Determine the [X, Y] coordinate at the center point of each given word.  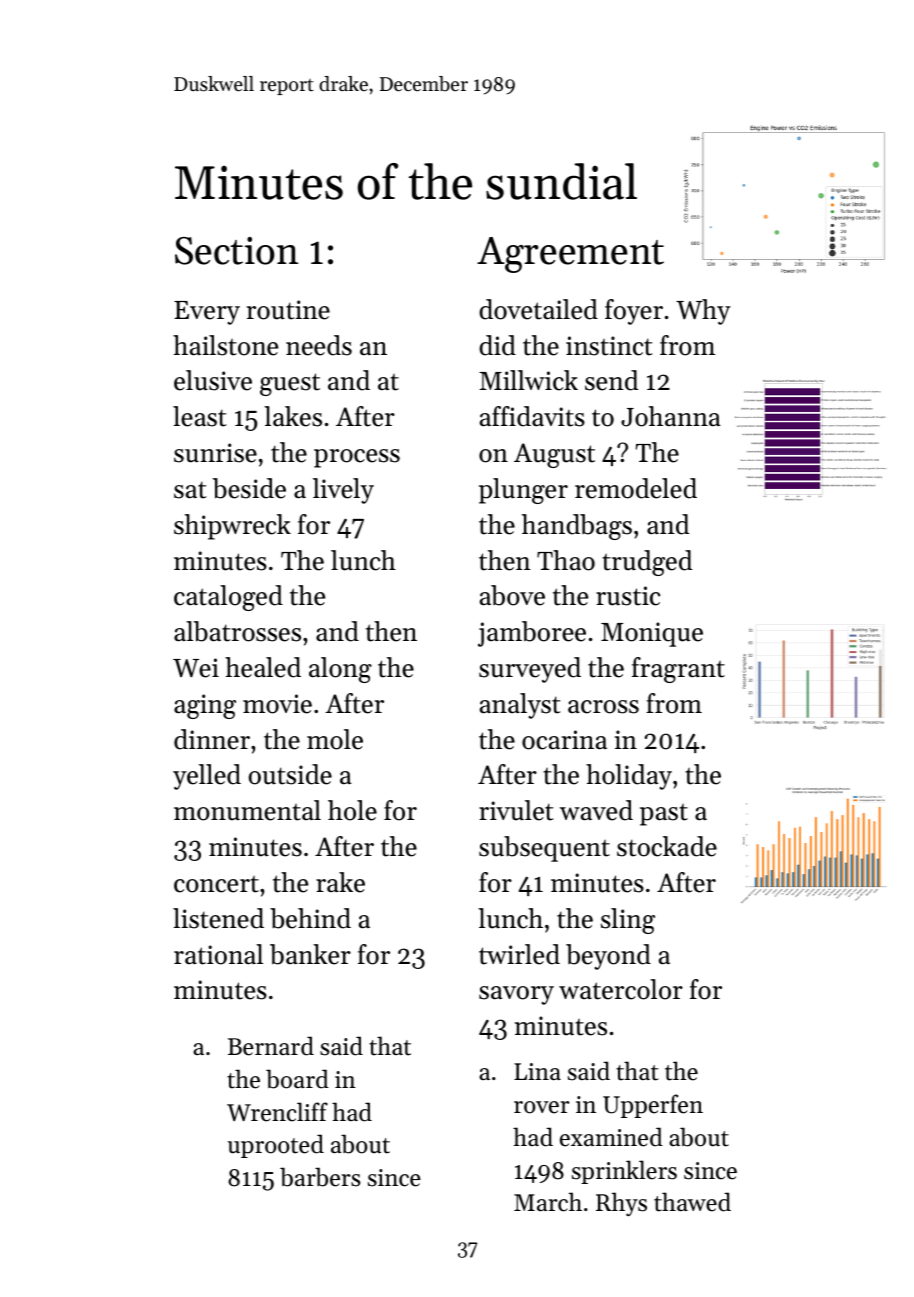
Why [703, 312]
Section [236, 251]
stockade [667, 846]
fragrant [678, 670]
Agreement [570, 255]
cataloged [228, 598]
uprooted [276, 1146]
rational [218, 954]
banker [310, 954]
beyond [608, 957]
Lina [537, 1071]
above [512, 595]
